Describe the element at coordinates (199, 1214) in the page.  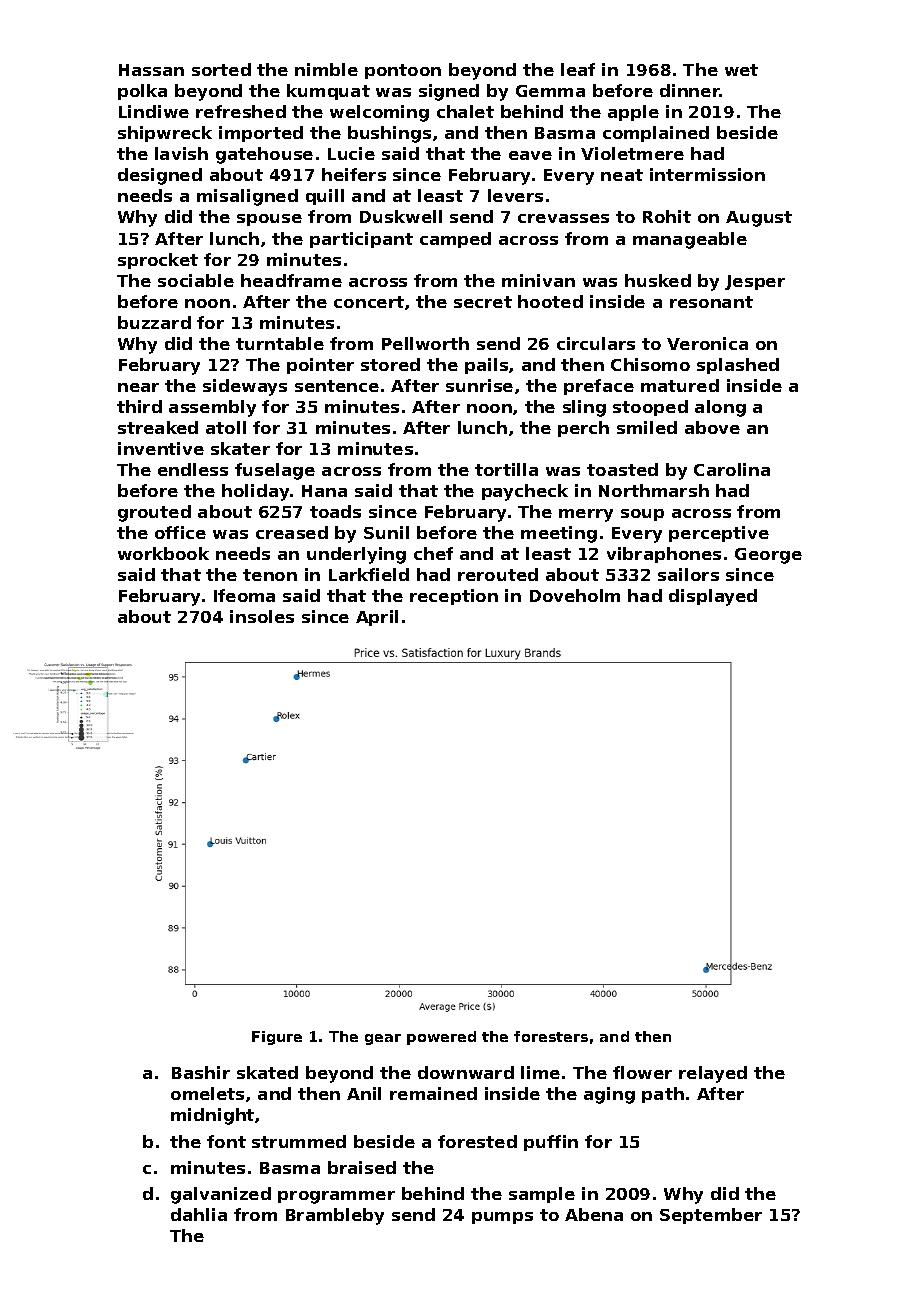
I see `dahlia` at that location.
